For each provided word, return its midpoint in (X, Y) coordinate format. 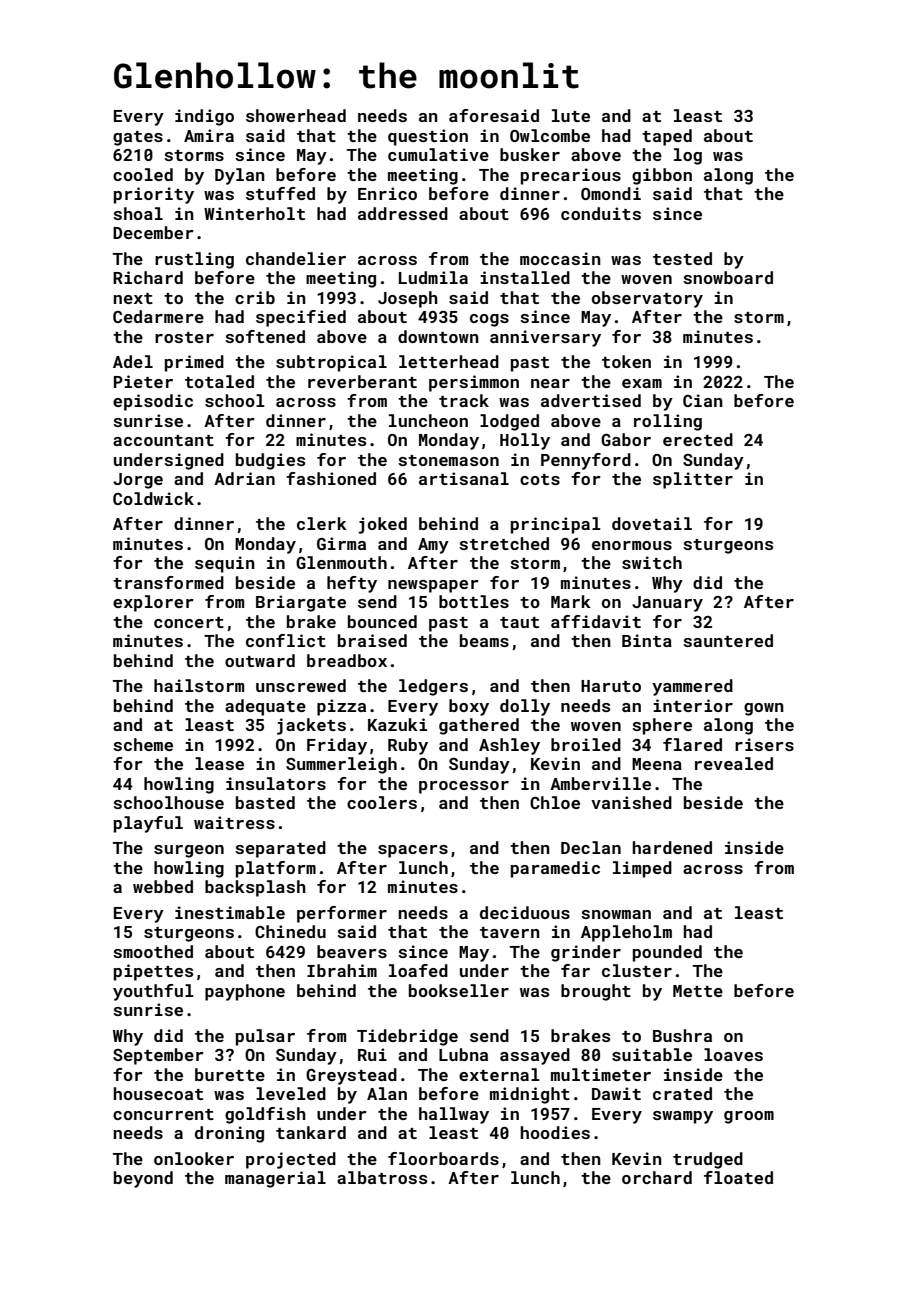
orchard (657, 1177)
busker (530, 154)
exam (642, 383)
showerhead (296, 115)
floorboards (443, 1158)
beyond (143, 1179)
